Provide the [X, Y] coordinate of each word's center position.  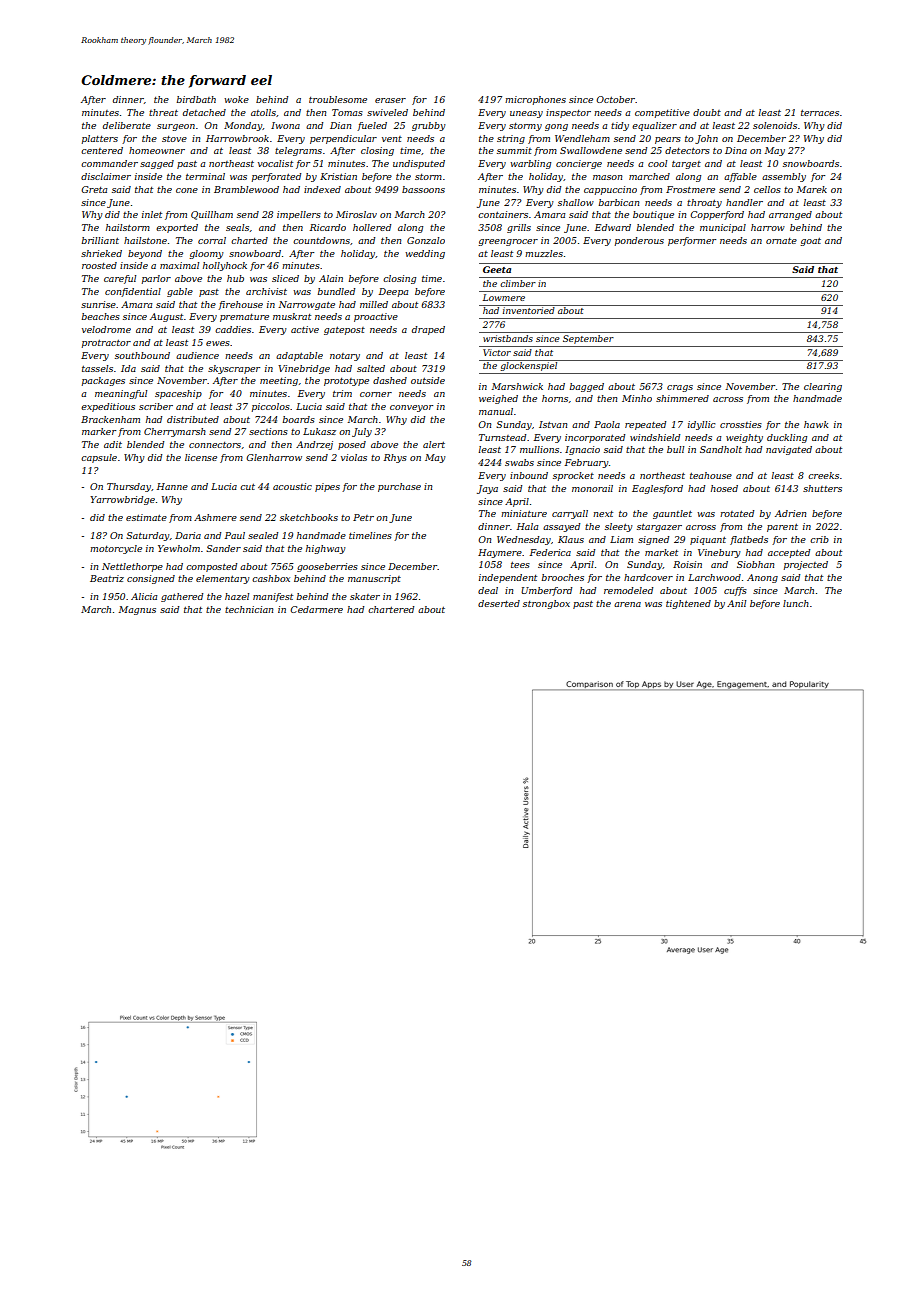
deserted [499, 603]
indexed [322, 189]
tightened [688, 604]
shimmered [682, 398]
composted [211, 567]
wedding [425, 254]
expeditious [108, 407]
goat [810, 242]
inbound [529, 475]
